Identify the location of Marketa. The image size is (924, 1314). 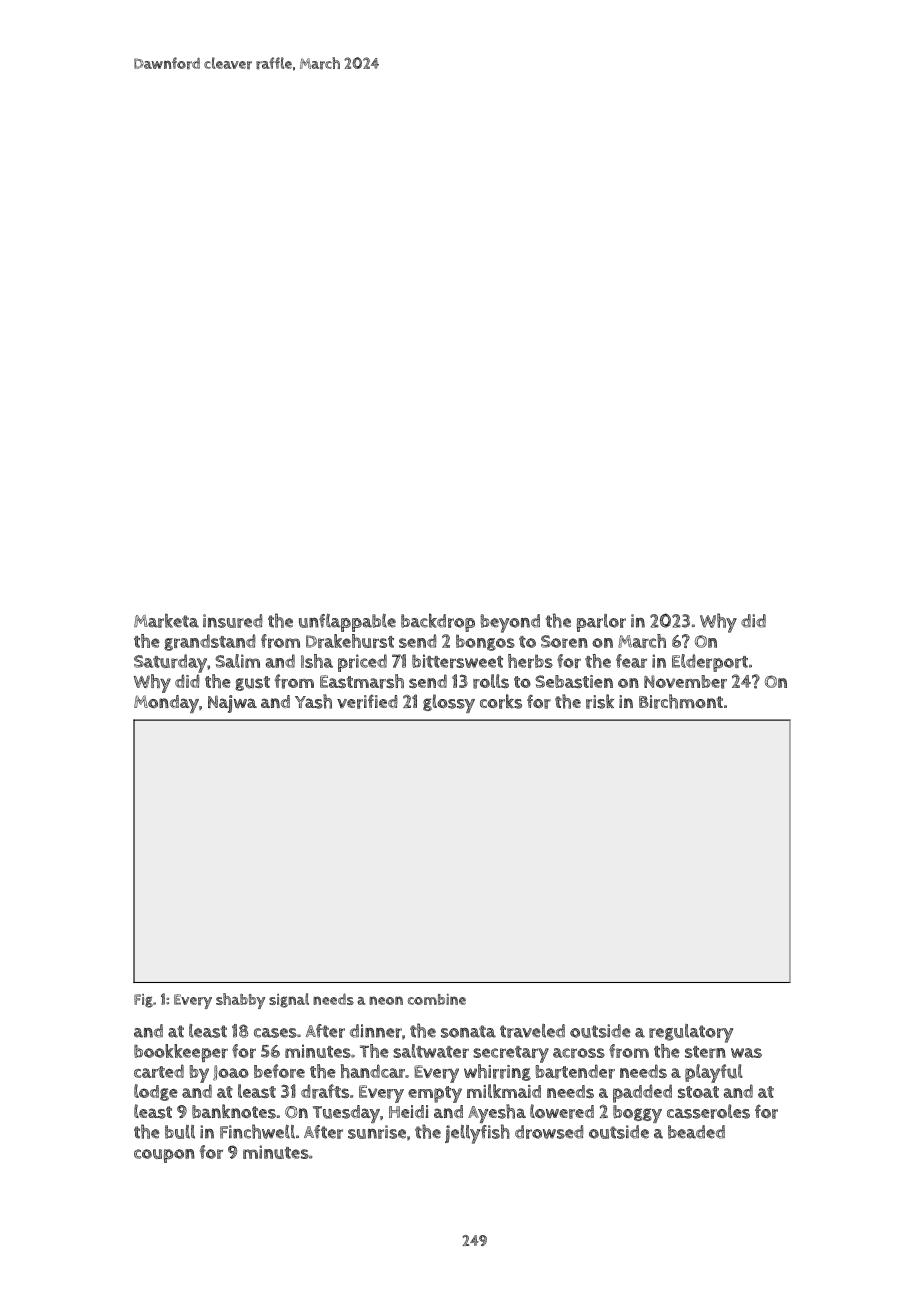
(166, 620).
